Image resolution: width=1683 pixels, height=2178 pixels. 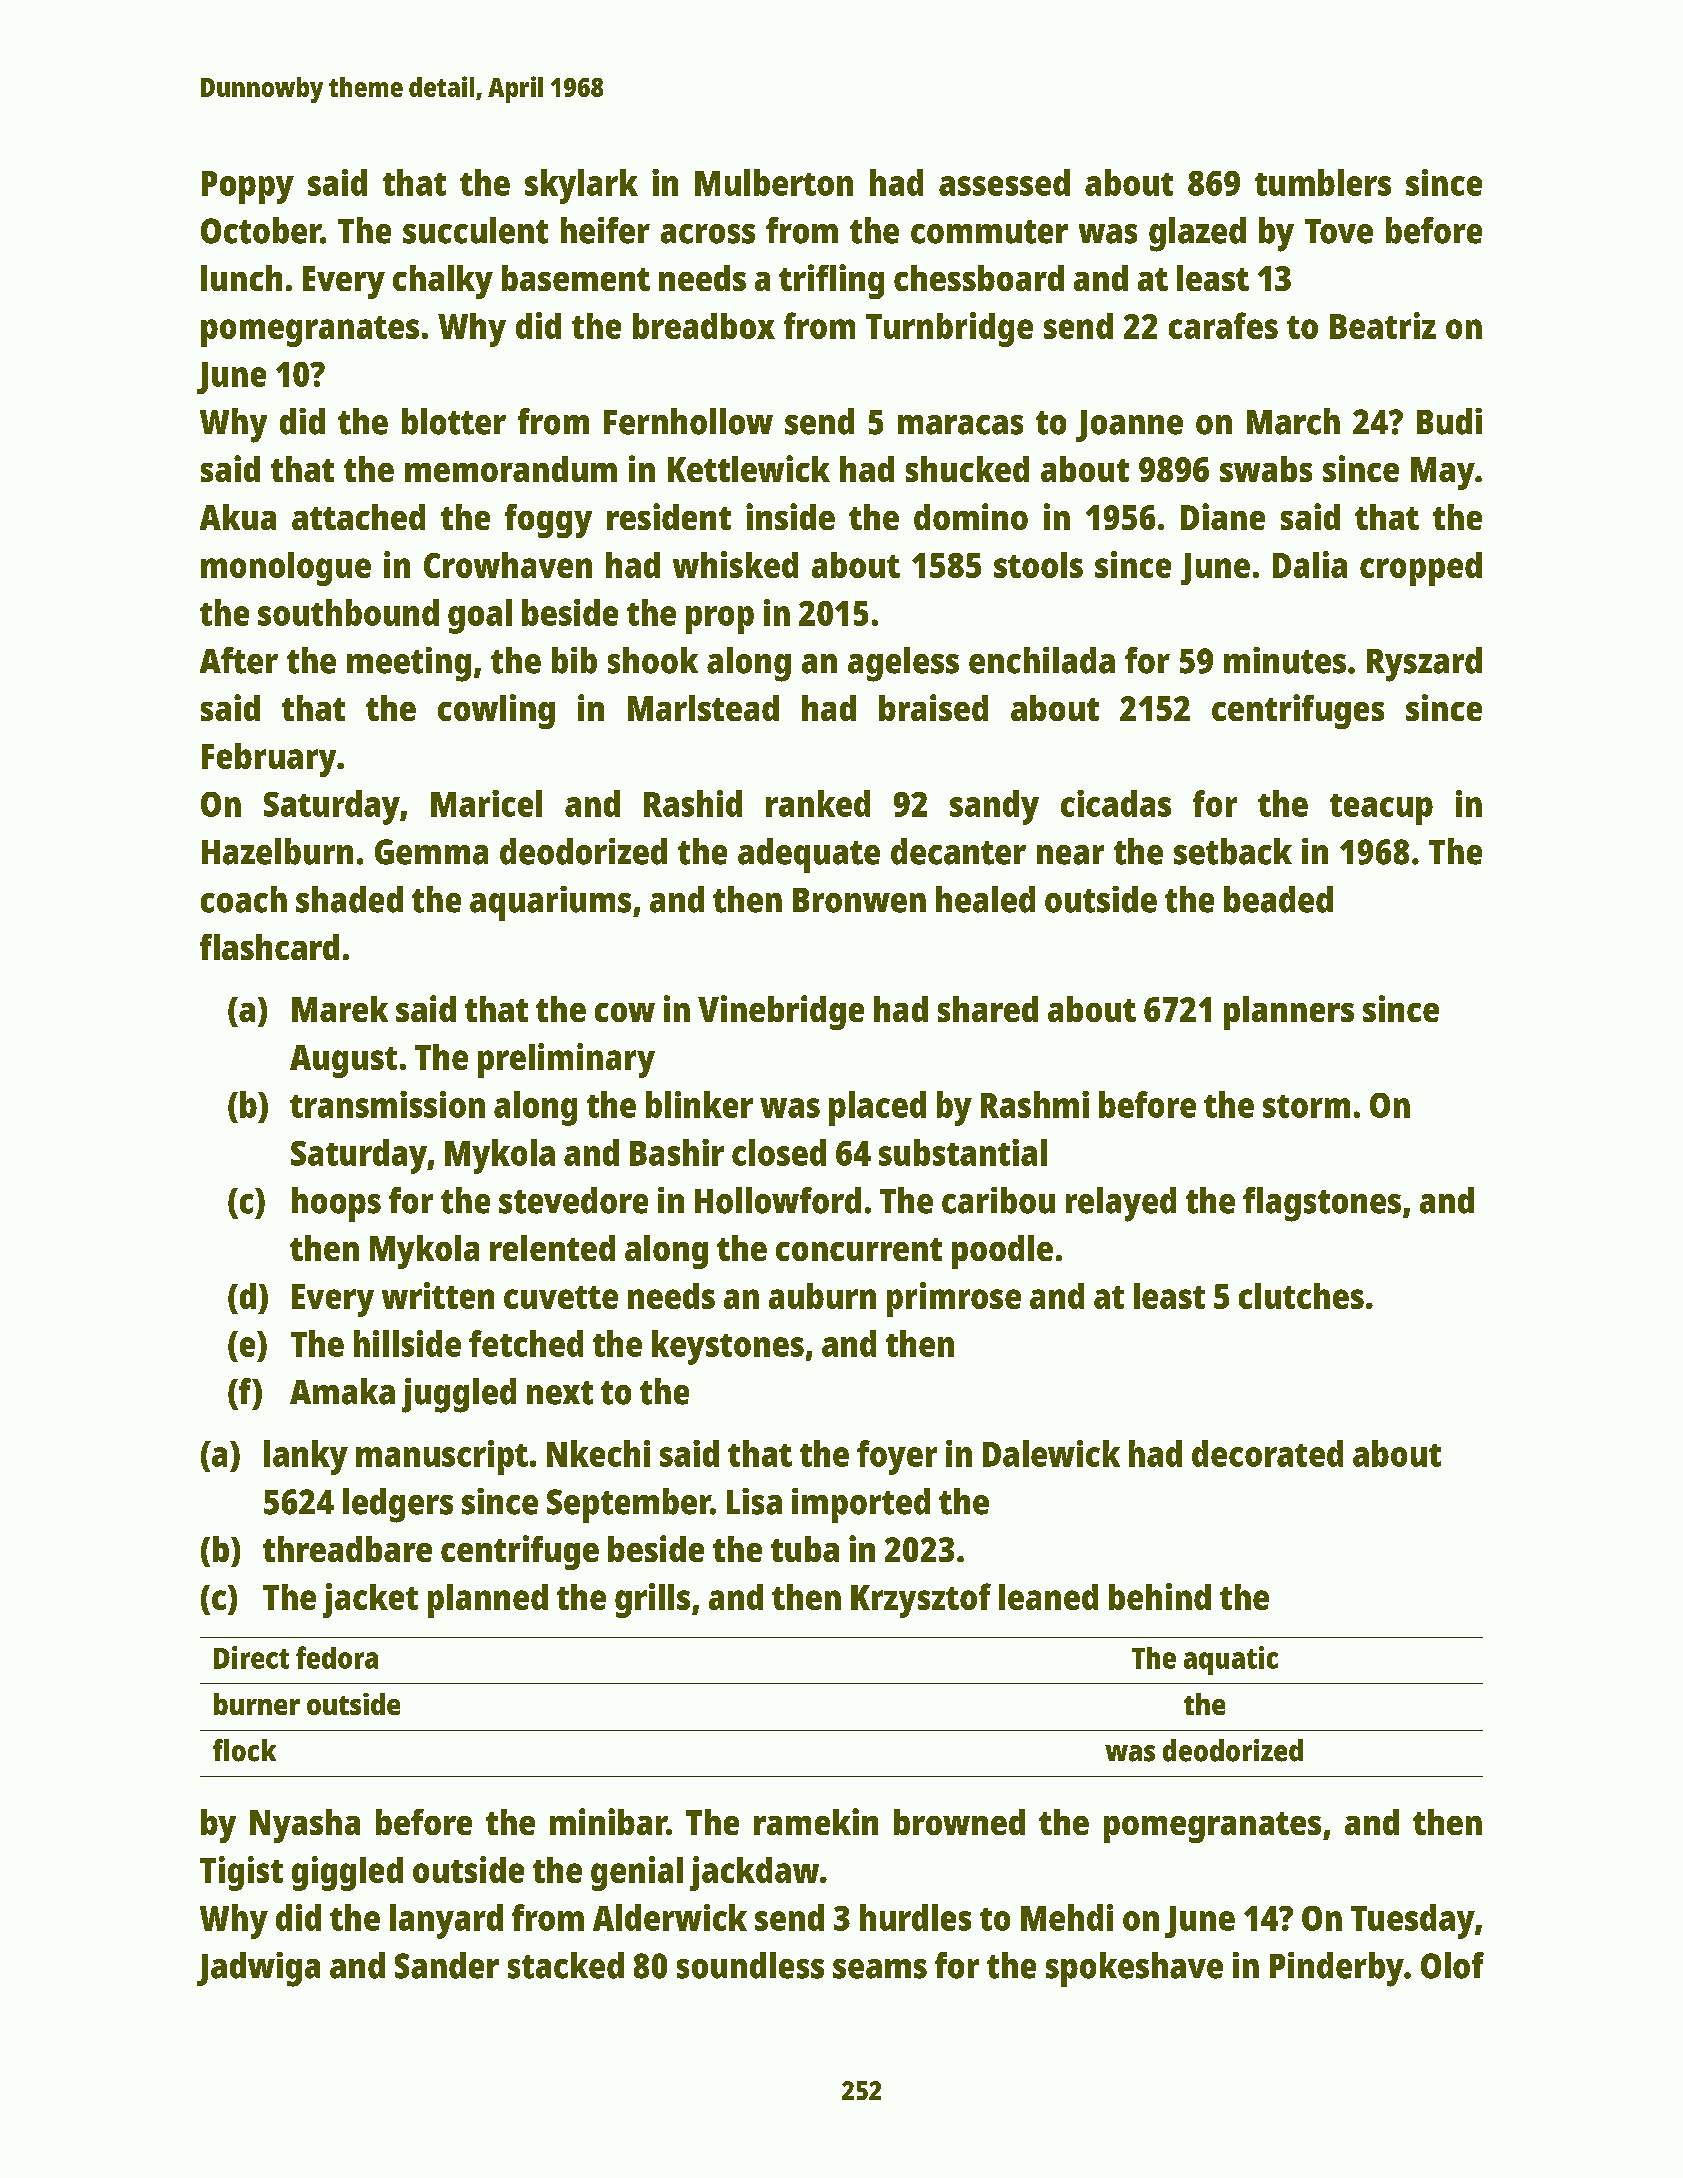 I want to click on fedora, so click(x=337, y=1657).
